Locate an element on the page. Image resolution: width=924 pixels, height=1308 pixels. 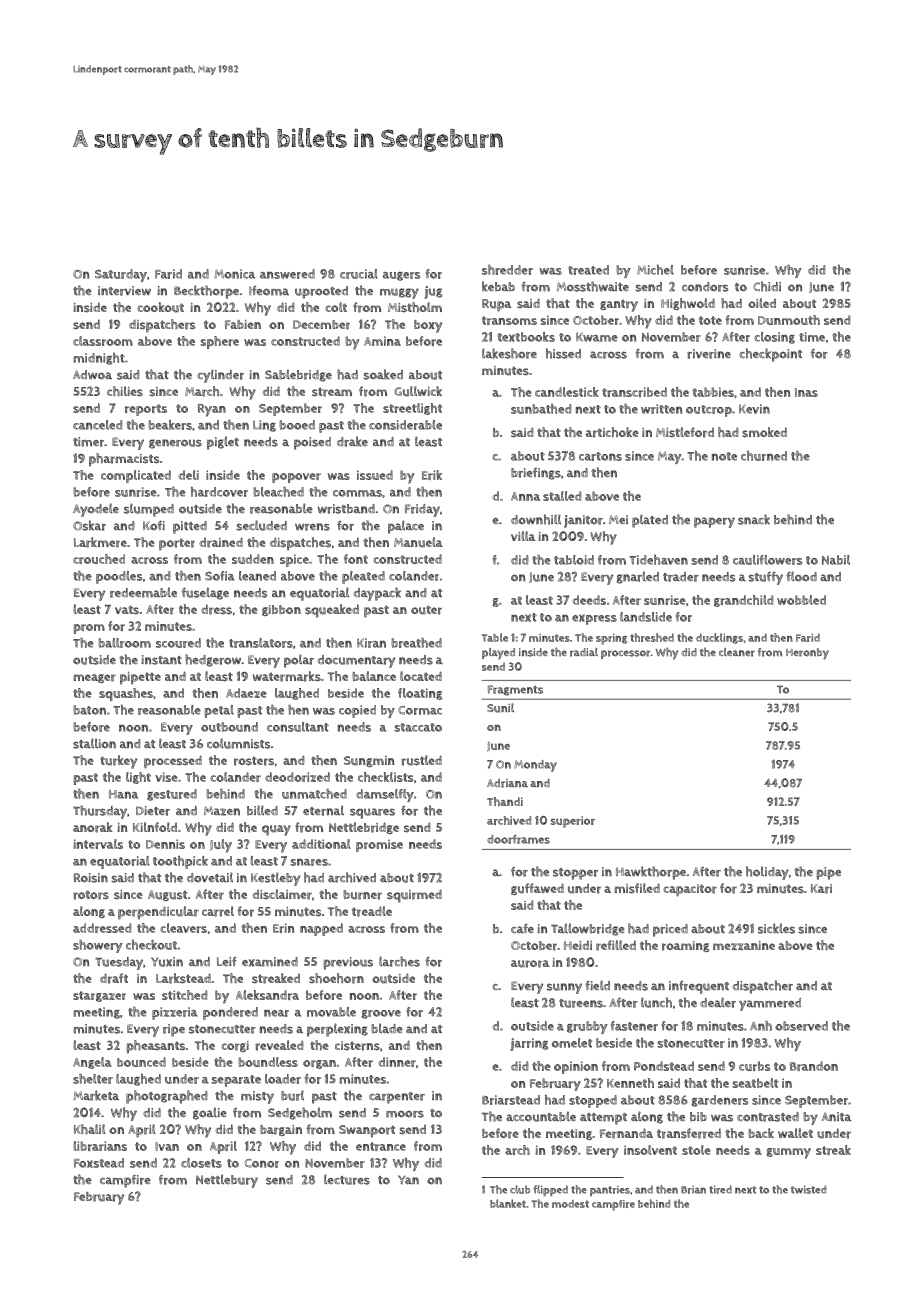
Conor is located at coordinates (261, 1163).
